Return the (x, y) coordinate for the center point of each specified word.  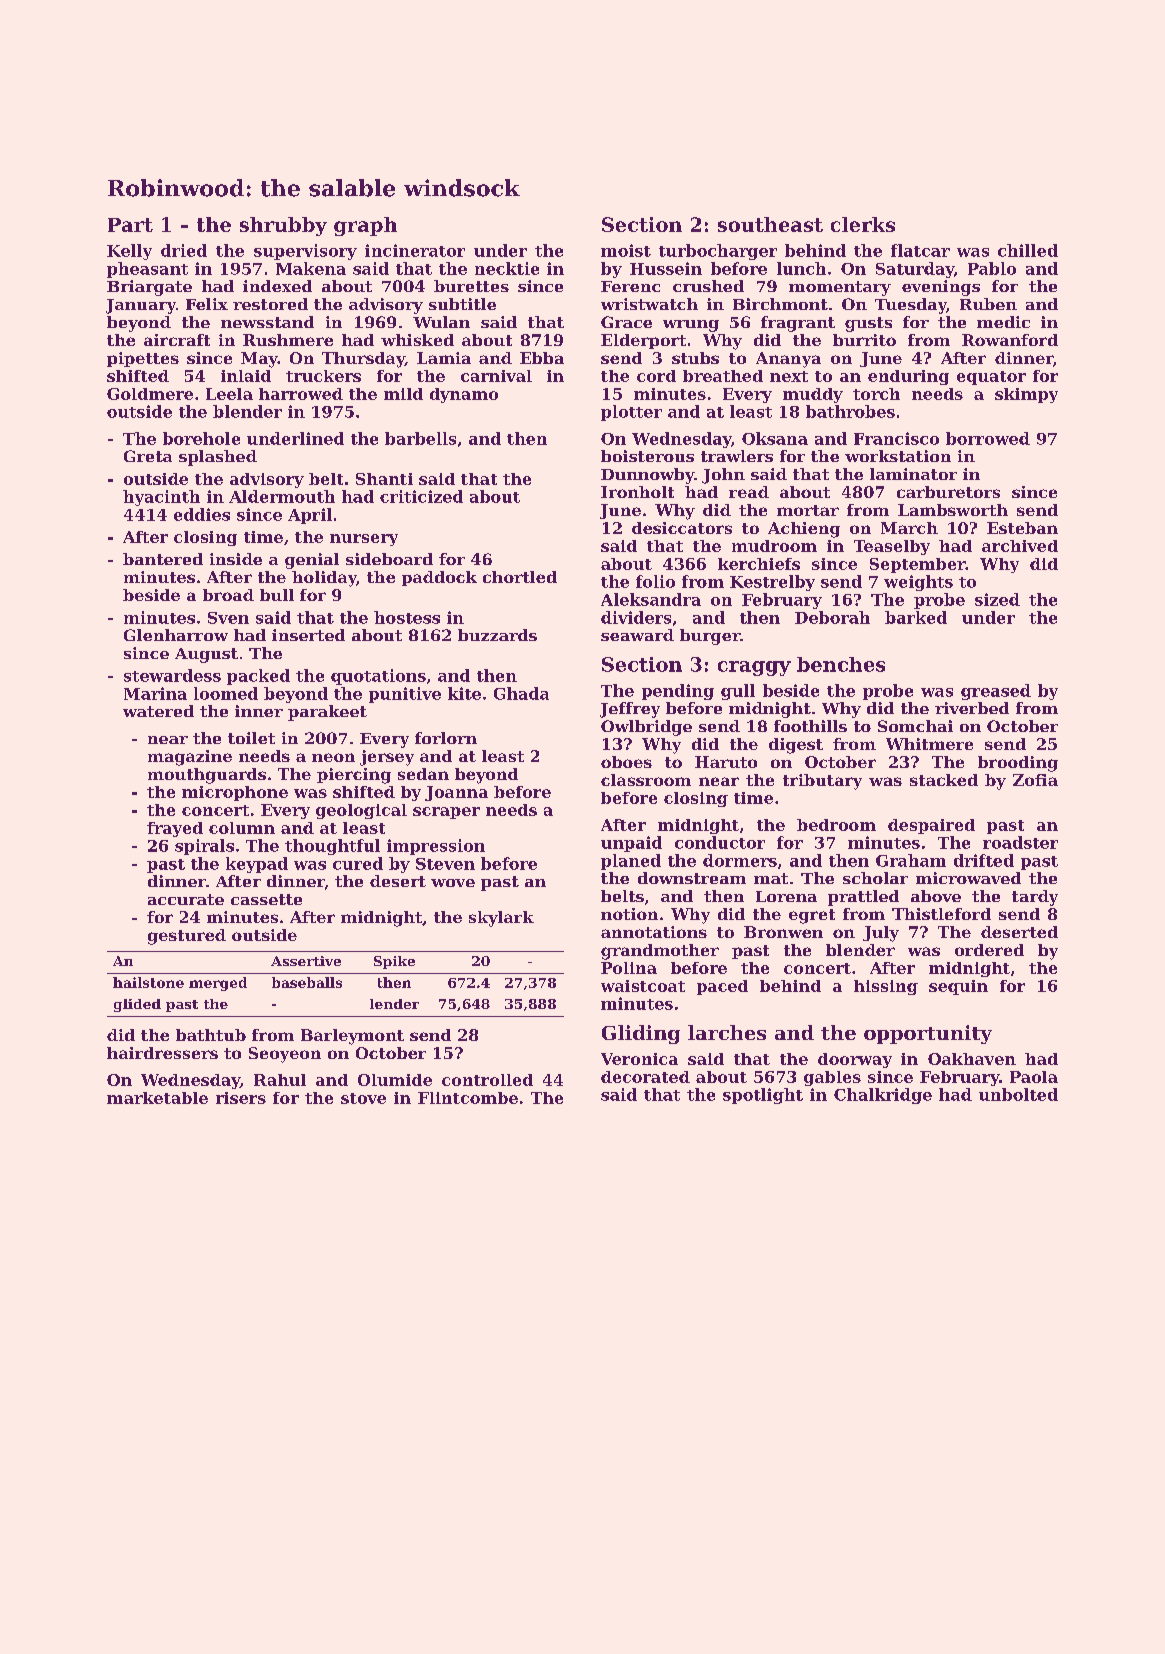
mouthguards (207, 776)
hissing (886, 987)
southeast (770, 224)
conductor (720, 842)
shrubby (283, 226)
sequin (958, 987)
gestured (187, 937)
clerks (863, 224)
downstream (692, 878)
